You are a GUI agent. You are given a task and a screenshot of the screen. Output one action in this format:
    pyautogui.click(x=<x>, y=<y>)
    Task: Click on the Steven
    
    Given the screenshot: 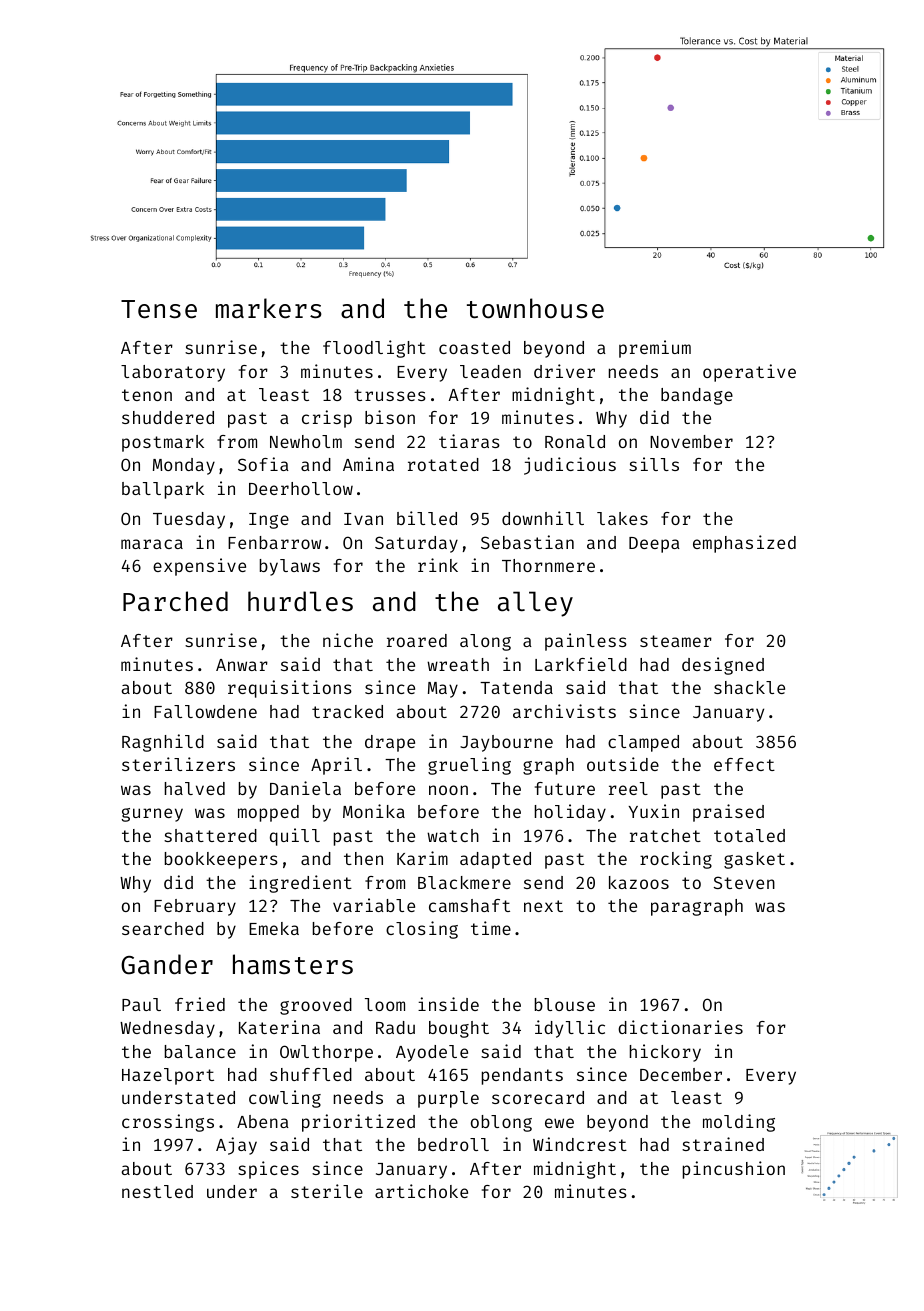 What is the action you would take?
    pyautogui.click(x=744, y=882)
